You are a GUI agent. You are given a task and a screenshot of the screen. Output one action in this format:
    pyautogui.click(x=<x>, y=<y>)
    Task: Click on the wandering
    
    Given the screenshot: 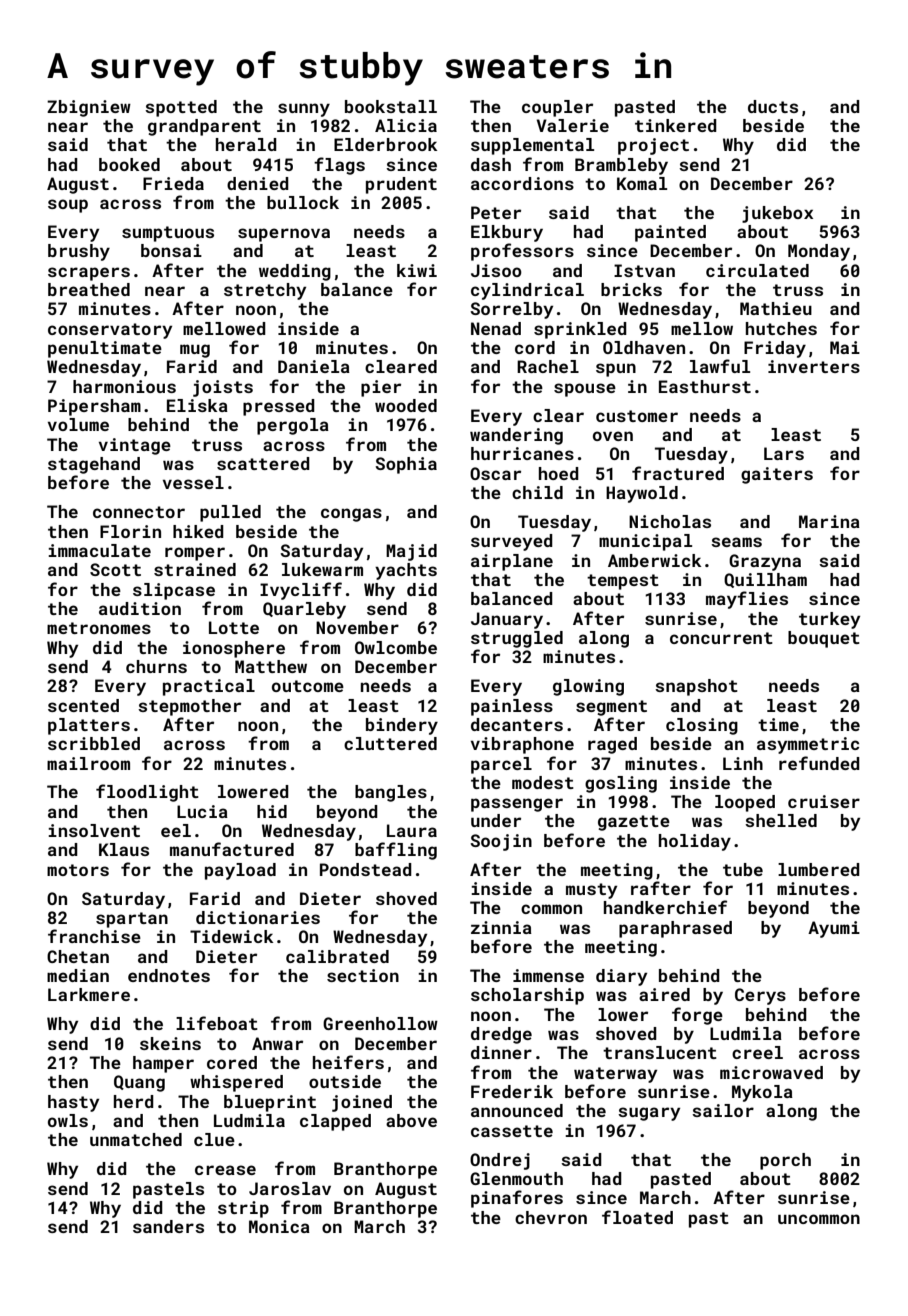 What is the action you would take?
    pyautogui.click(x=516, y=436)
